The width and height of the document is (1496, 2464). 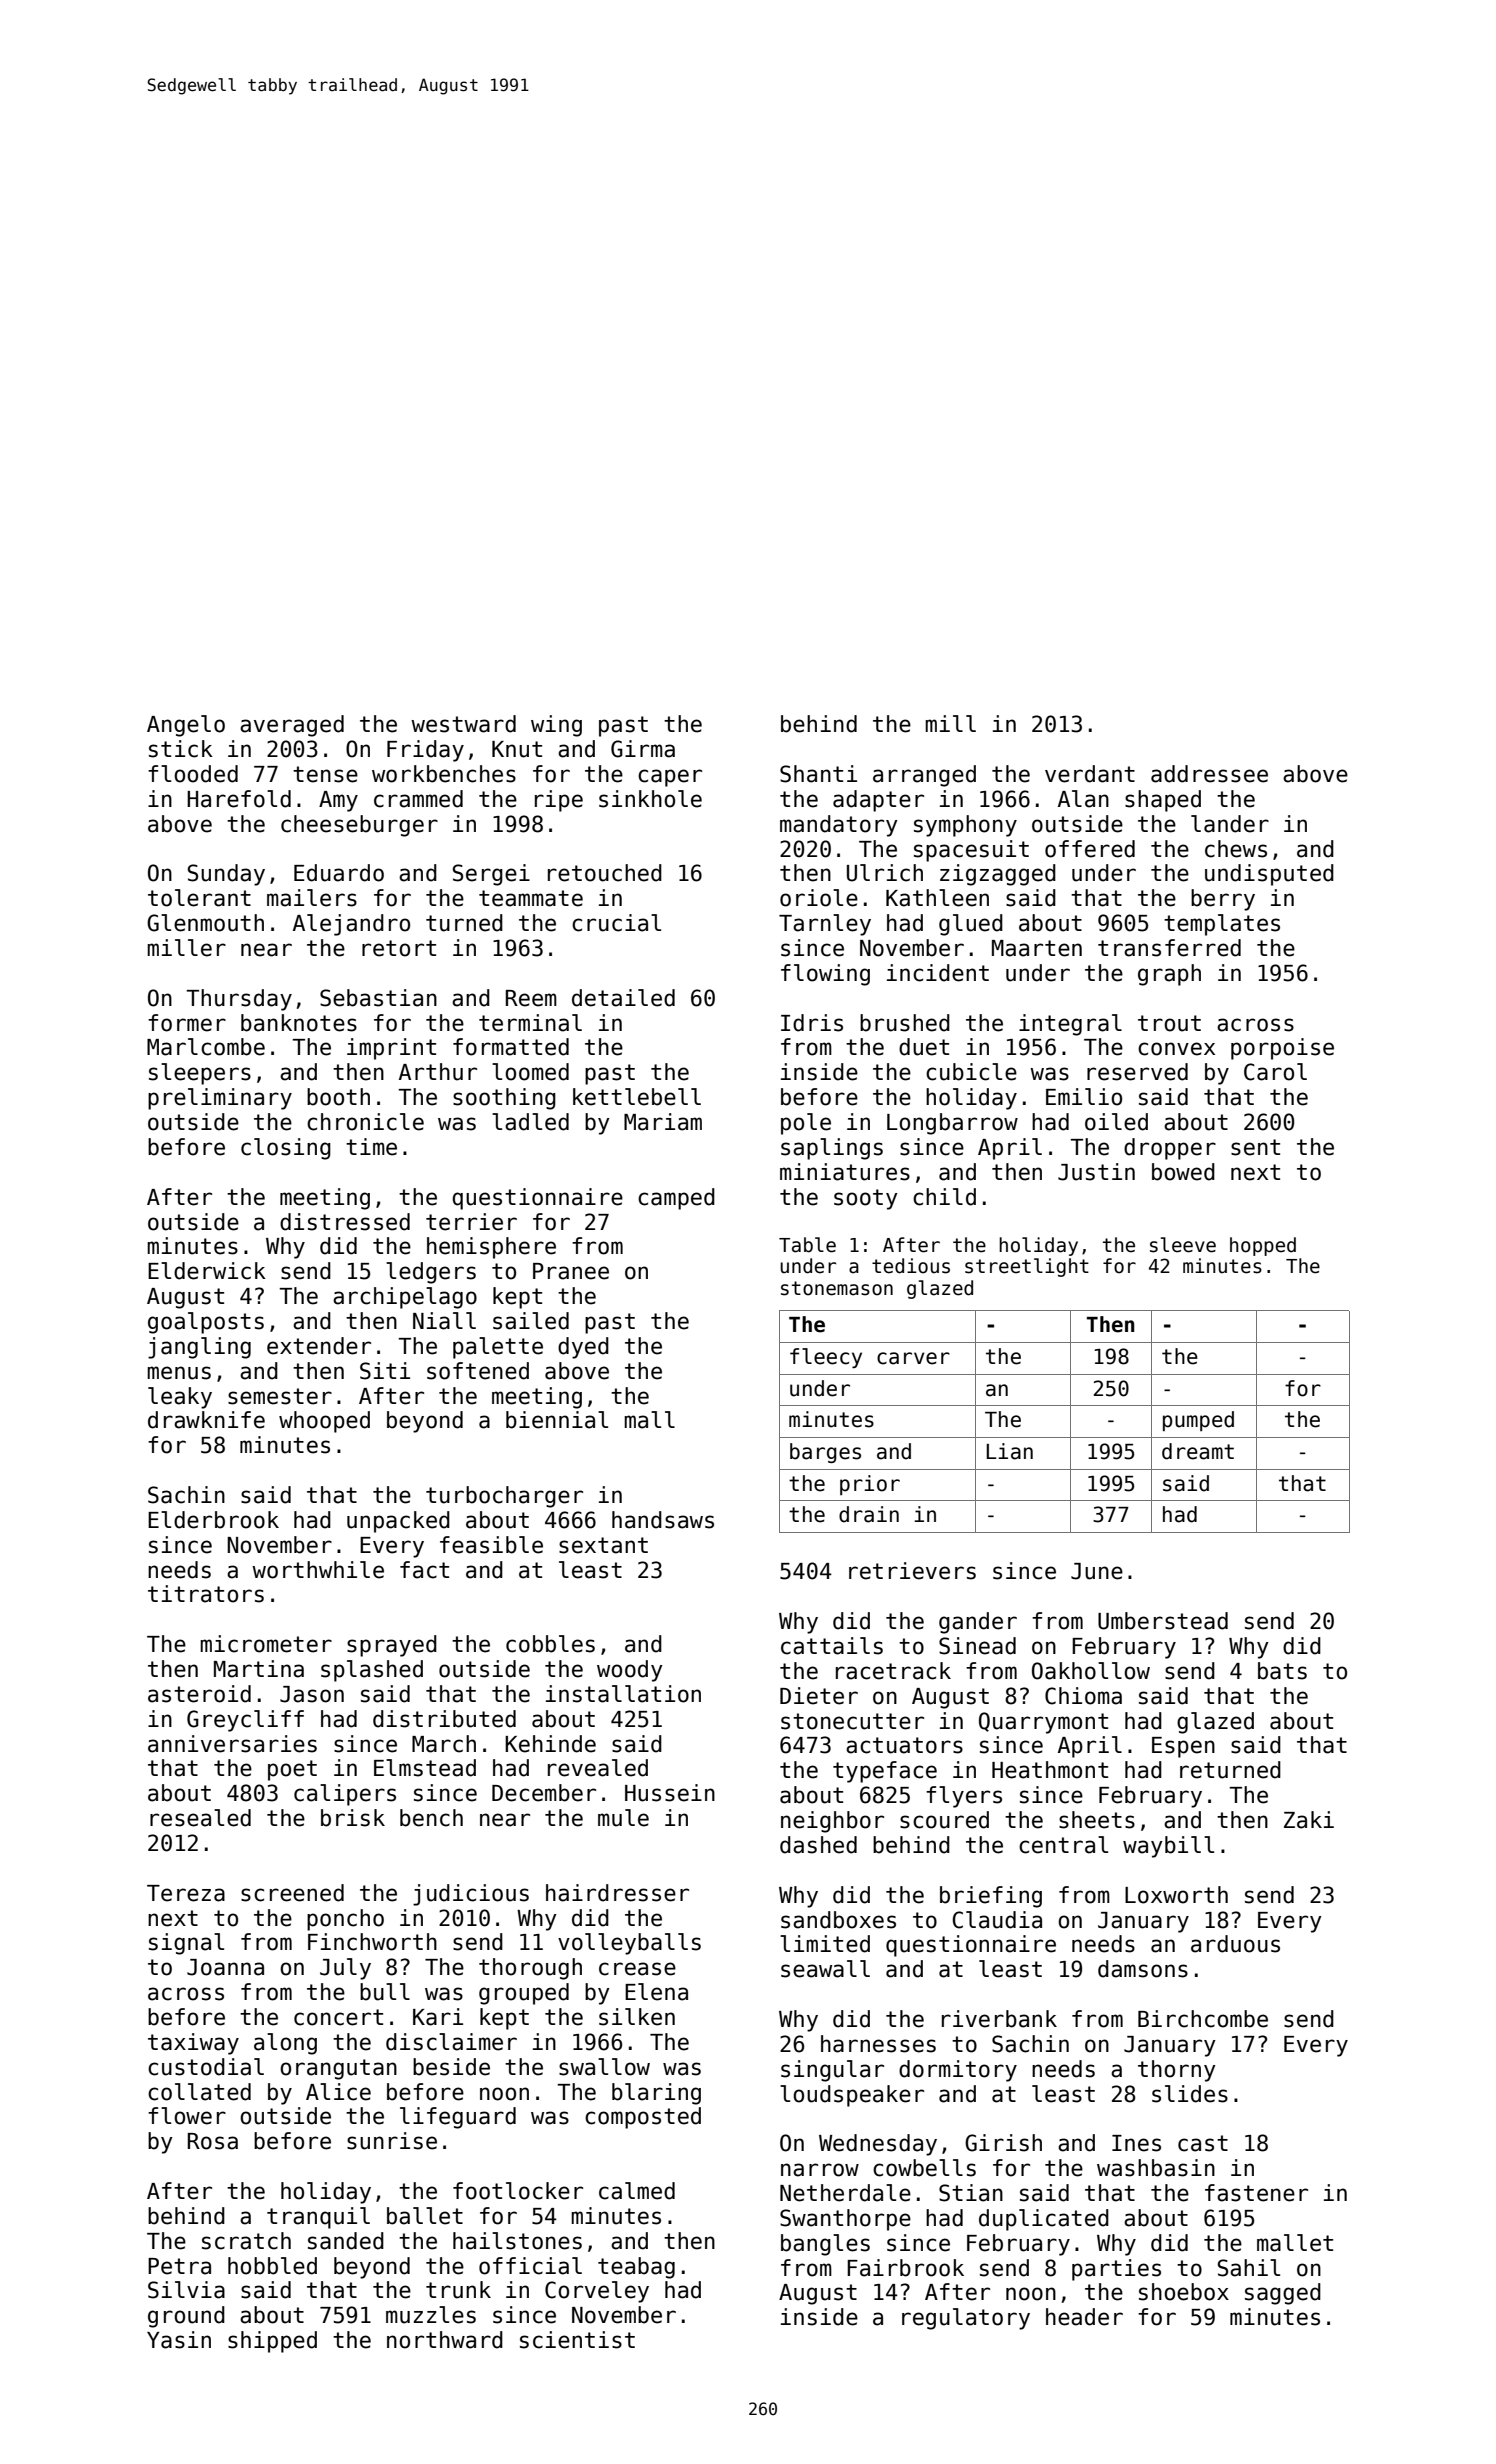 I want to click on orangutan, so click(x=338, y=2069).
